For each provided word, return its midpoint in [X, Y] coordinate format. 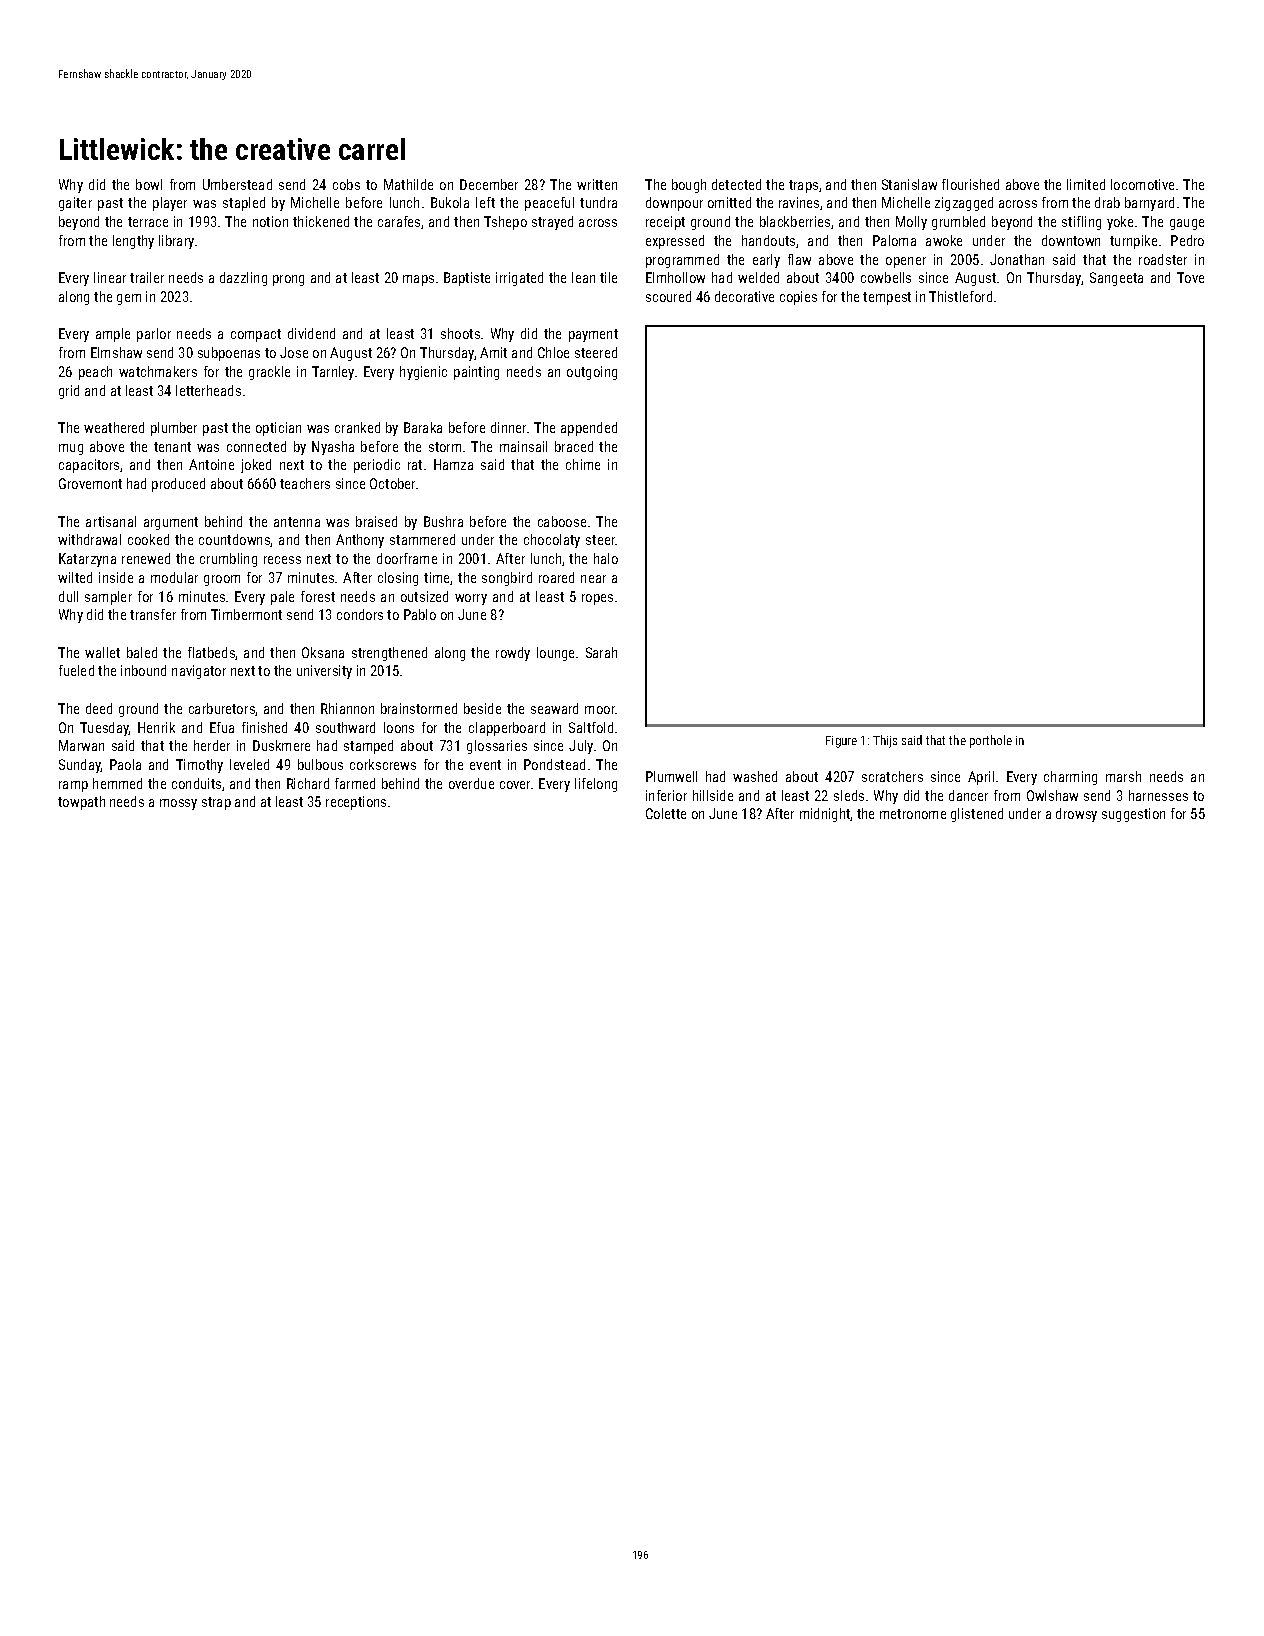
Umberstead [237, 184]
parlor [154, 335]
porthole [991, 741]
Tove [1190, 277]
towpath [81, 803]
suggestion [1133, 815]
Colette [666, 813]
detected [736, 184]
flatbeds [212, 653]
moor [600, 710]
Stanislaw [909, 184]
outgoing [592, 373]
